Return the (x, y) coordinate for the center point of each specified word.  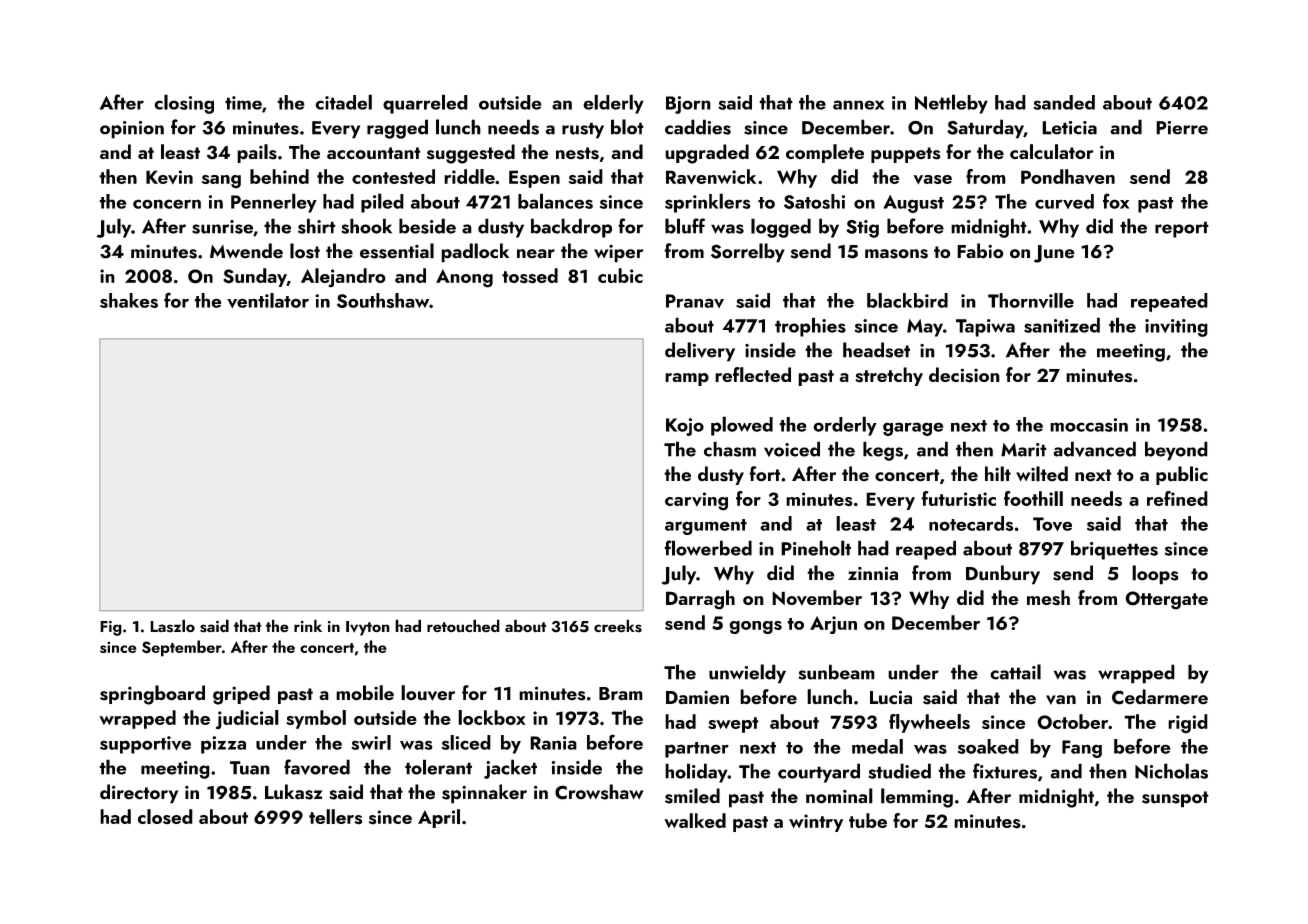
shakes (129, 300)
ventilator (268, 300)
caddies (698, 127)
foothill (1033, 498)
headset (876, 350)
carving (696, 501)
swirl (371, 742)
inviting (1176, 328)
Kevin (169, 177)
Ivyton (368, 628)
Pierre (1182, 128)
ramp (687, 379)
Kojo (685, 427)
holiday (696, 773)
